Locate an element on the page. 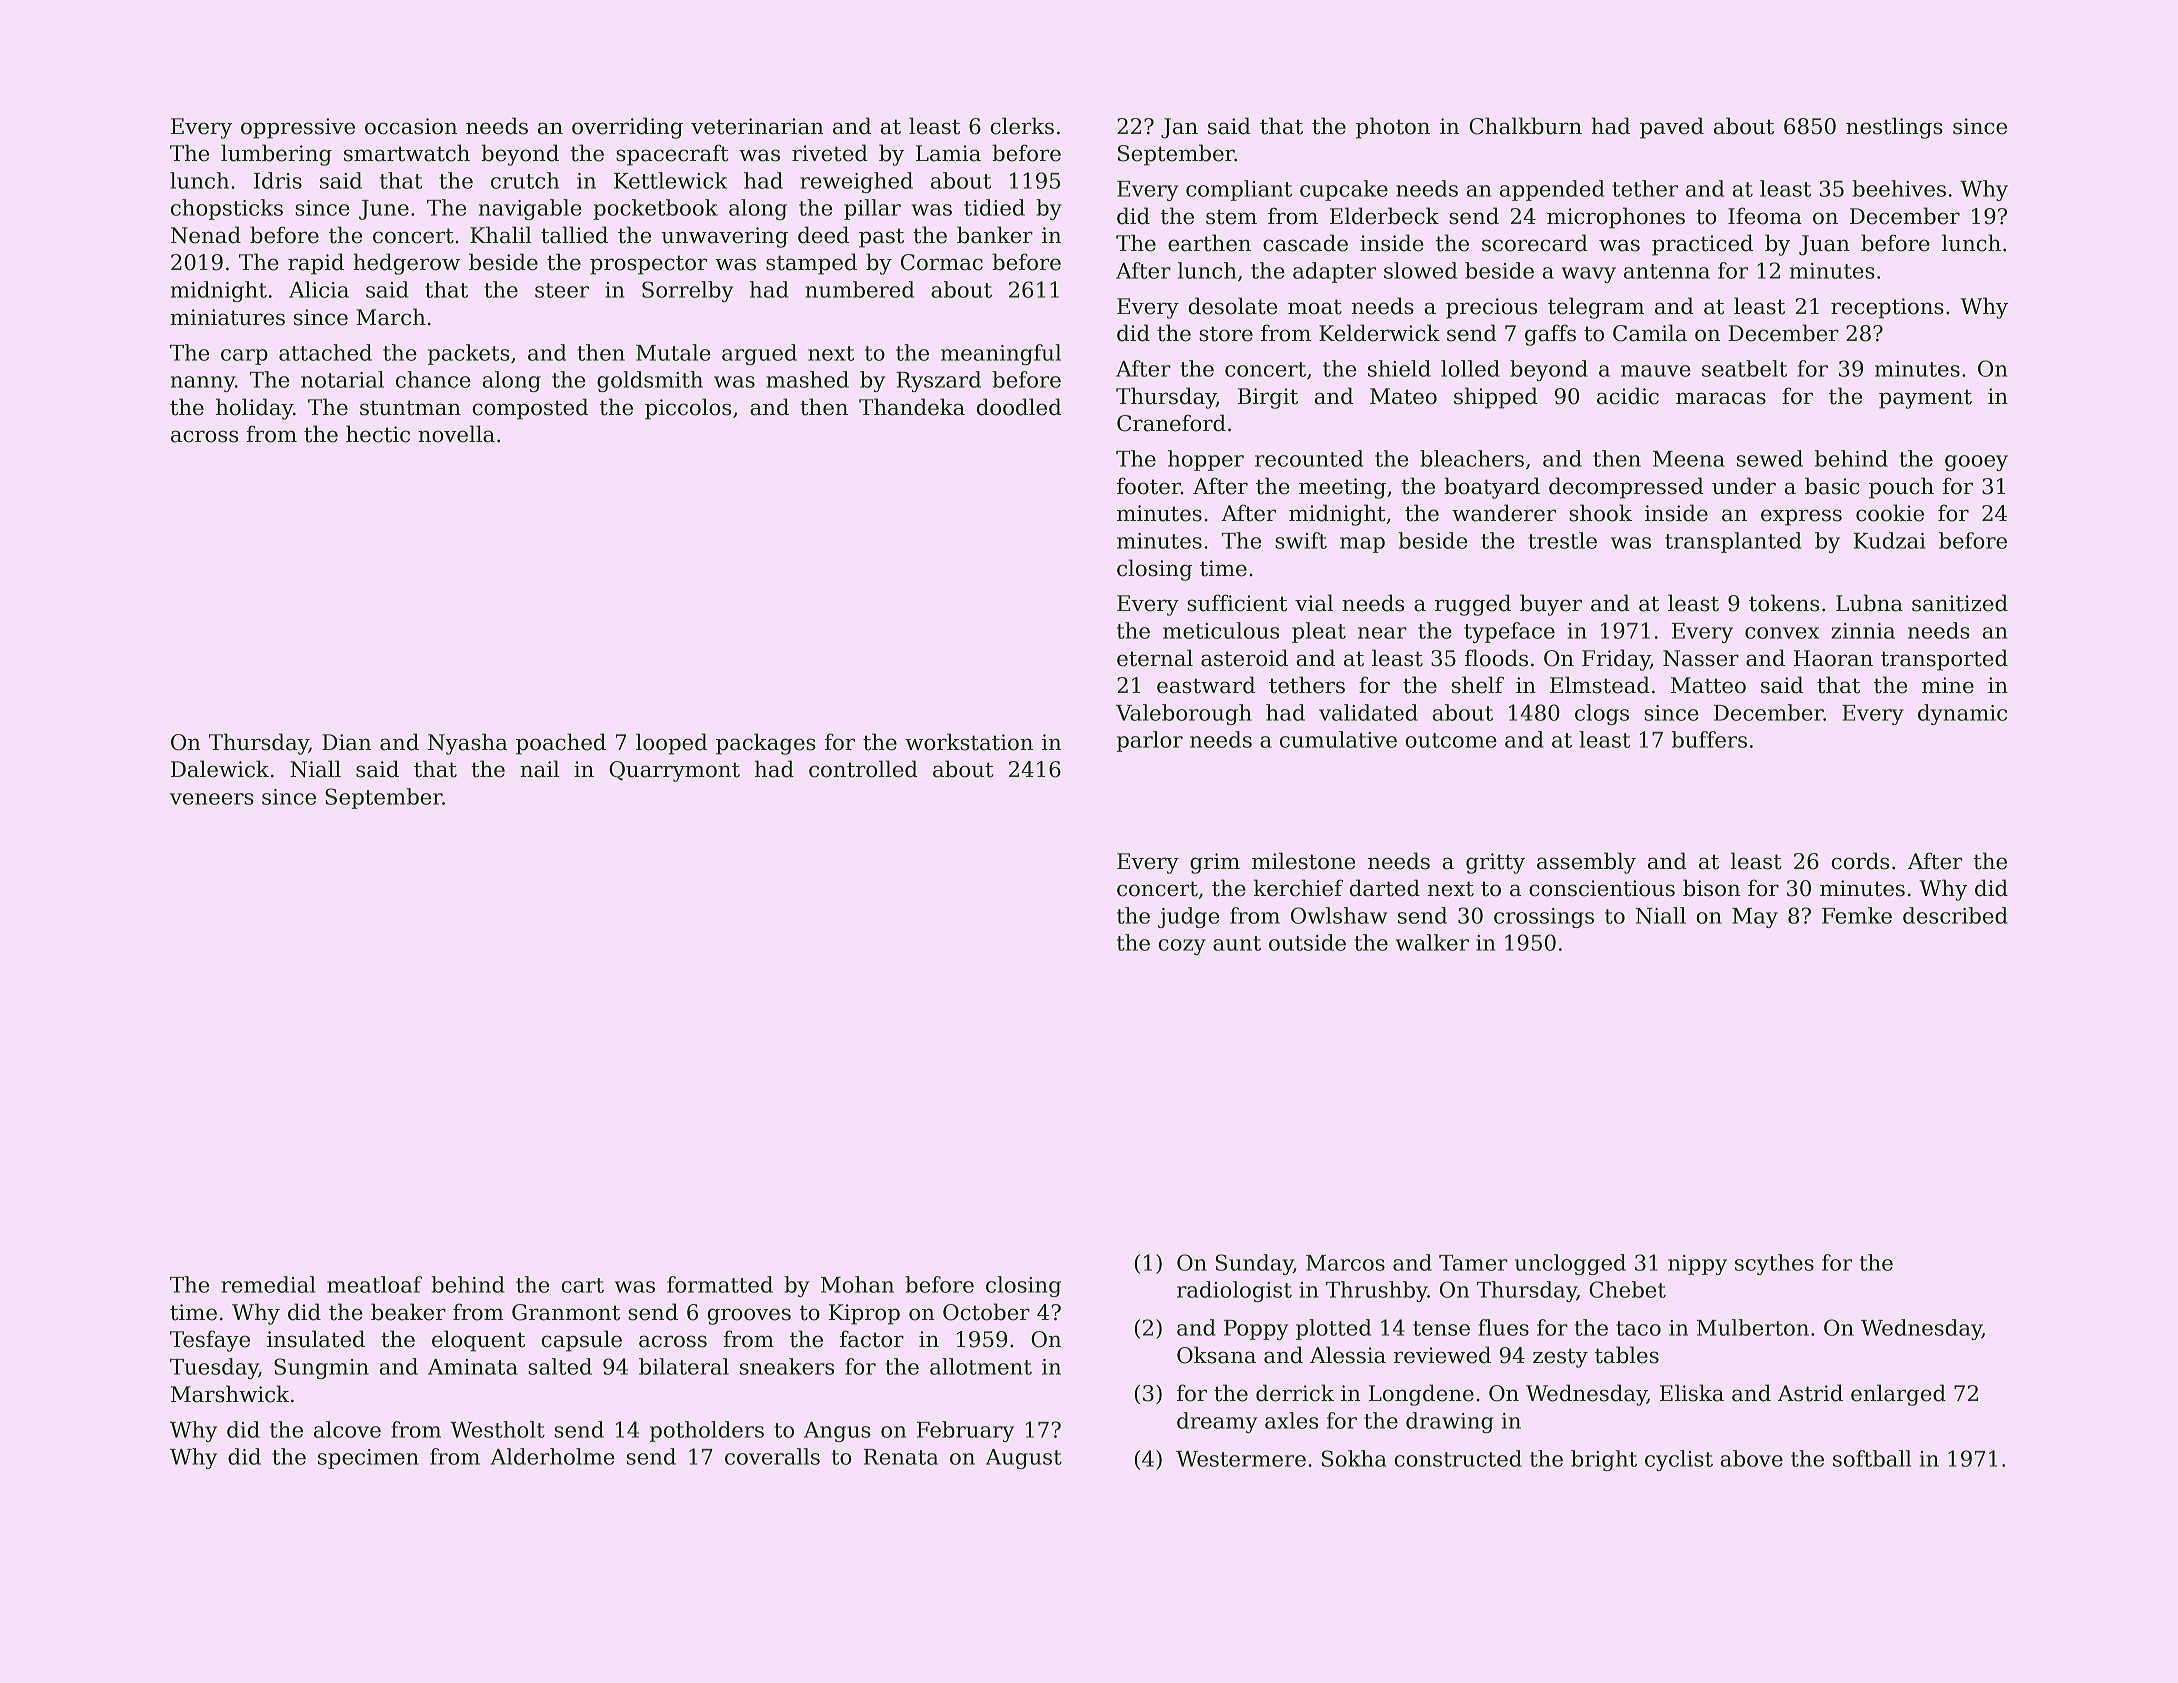 This document has height=1683, width=2178. Femke is located at coordinates (1857, 915).
